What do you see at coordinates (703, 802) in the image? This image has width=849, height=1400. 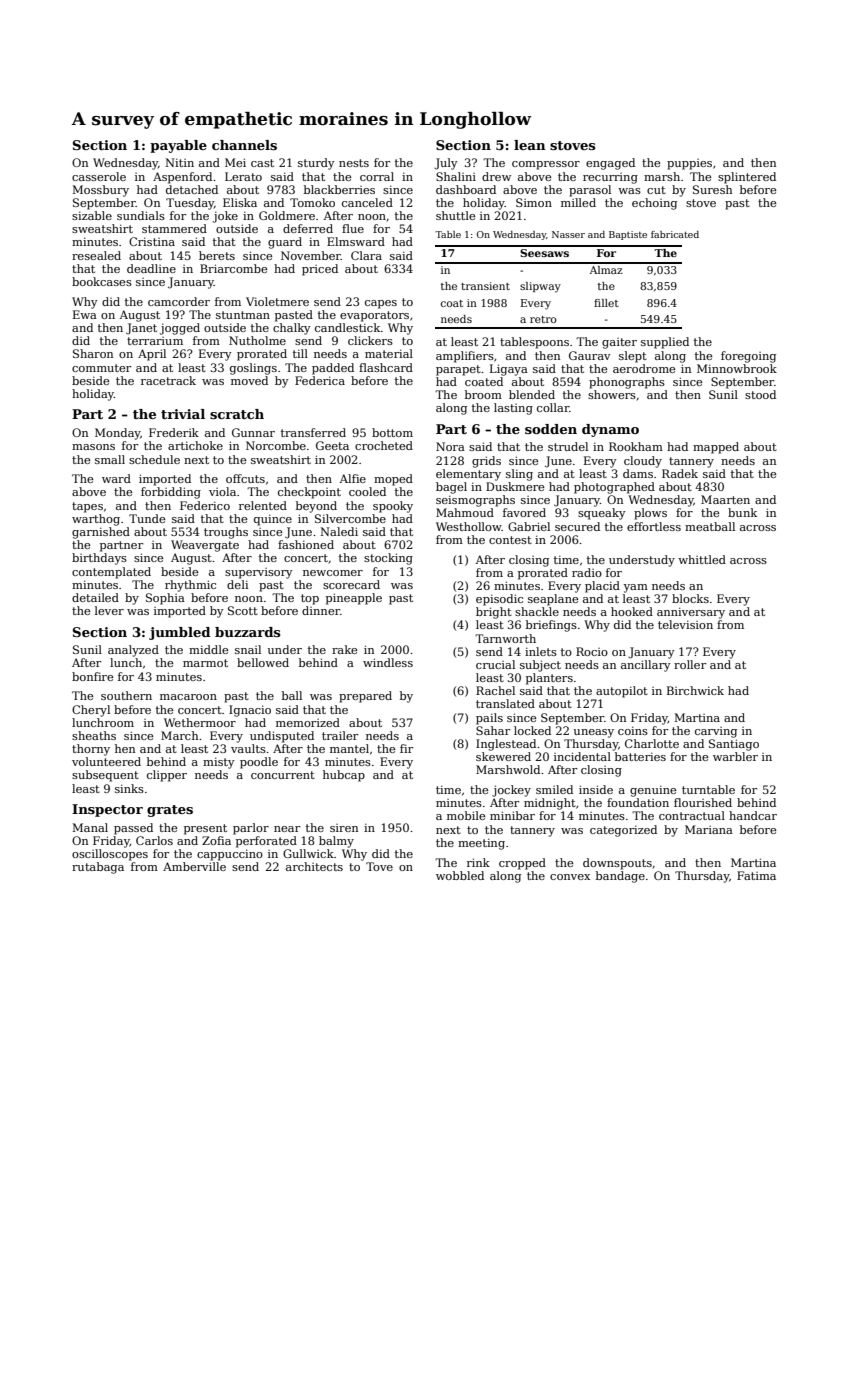 I see `flourished` at bounding box center [703, 802].
